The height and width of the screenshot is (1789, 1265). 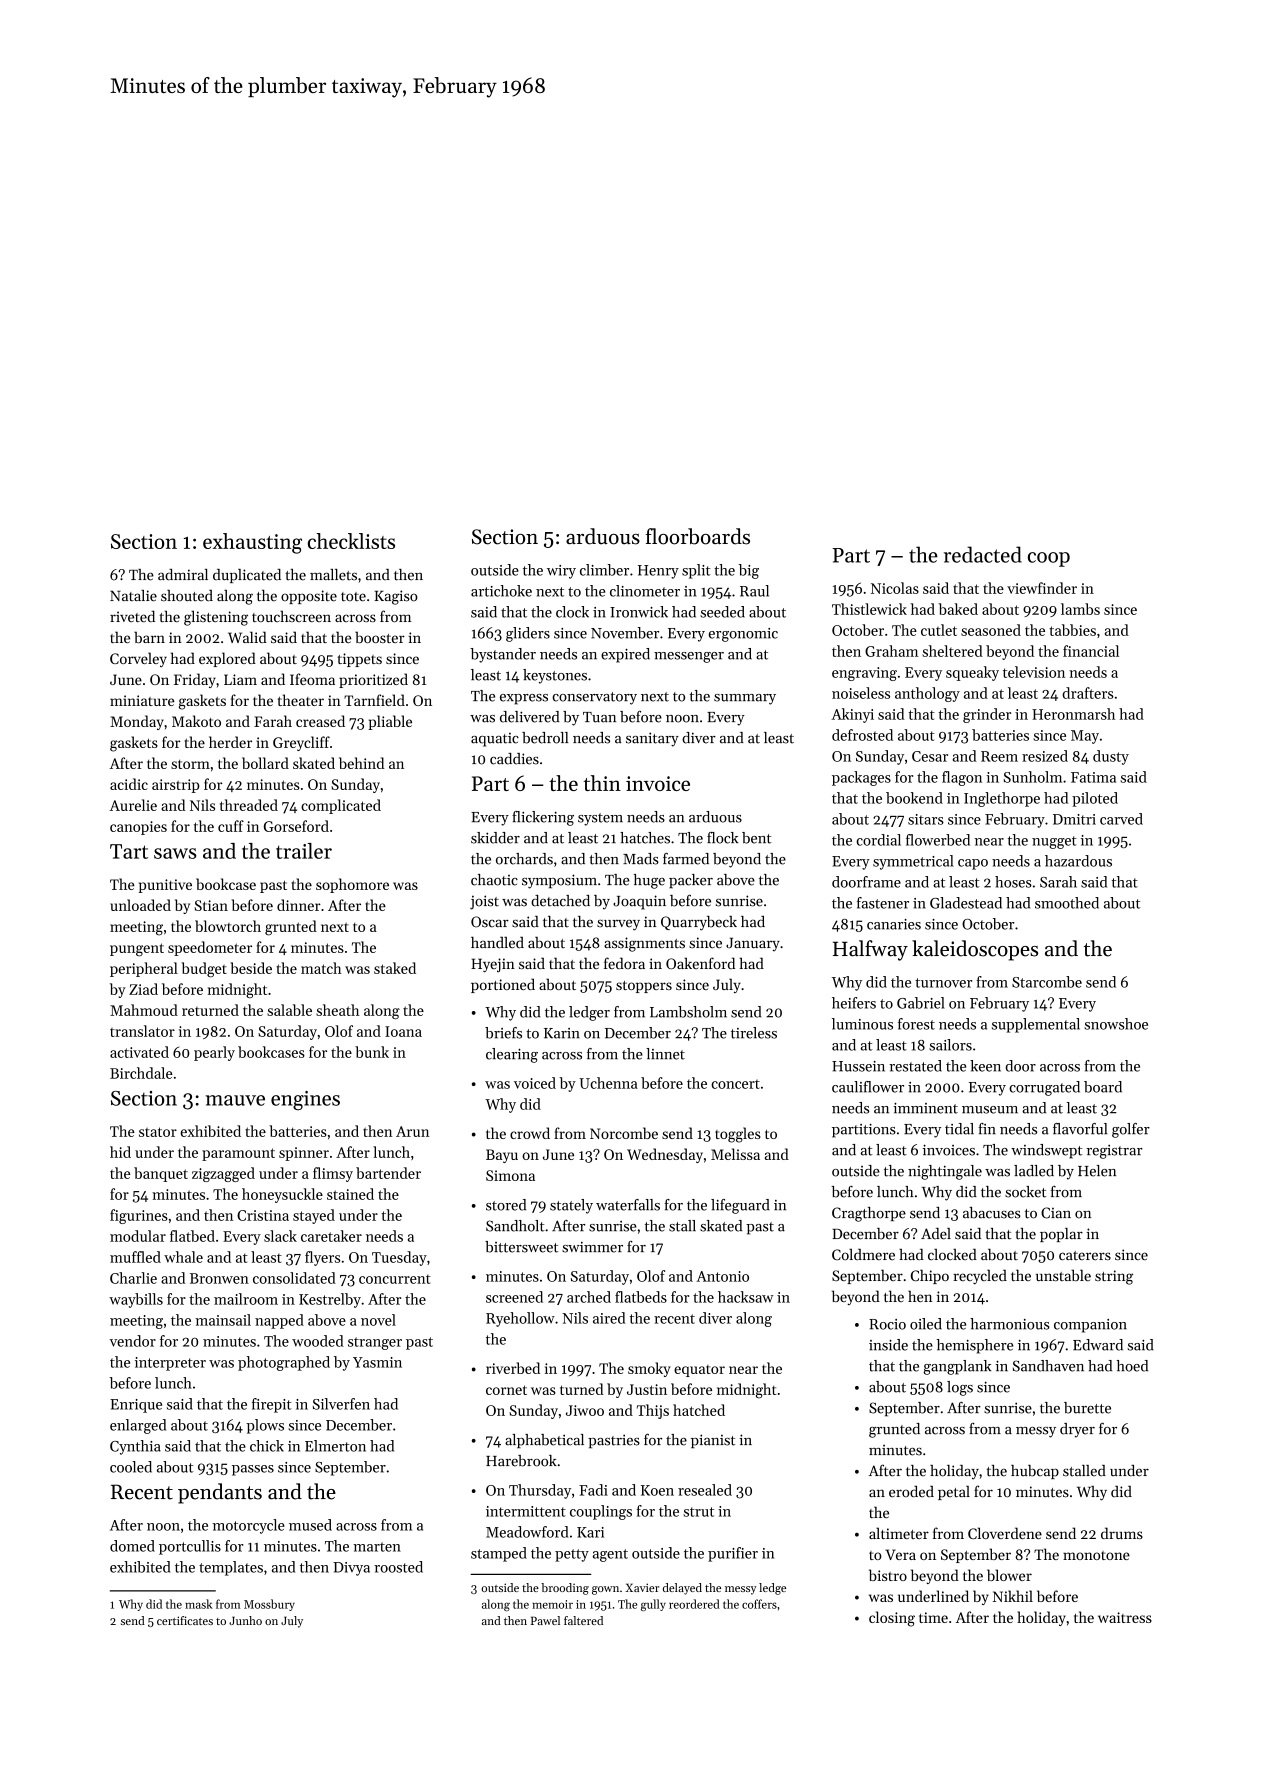 I want to click on Corveley, so click(x=138, y=659).
